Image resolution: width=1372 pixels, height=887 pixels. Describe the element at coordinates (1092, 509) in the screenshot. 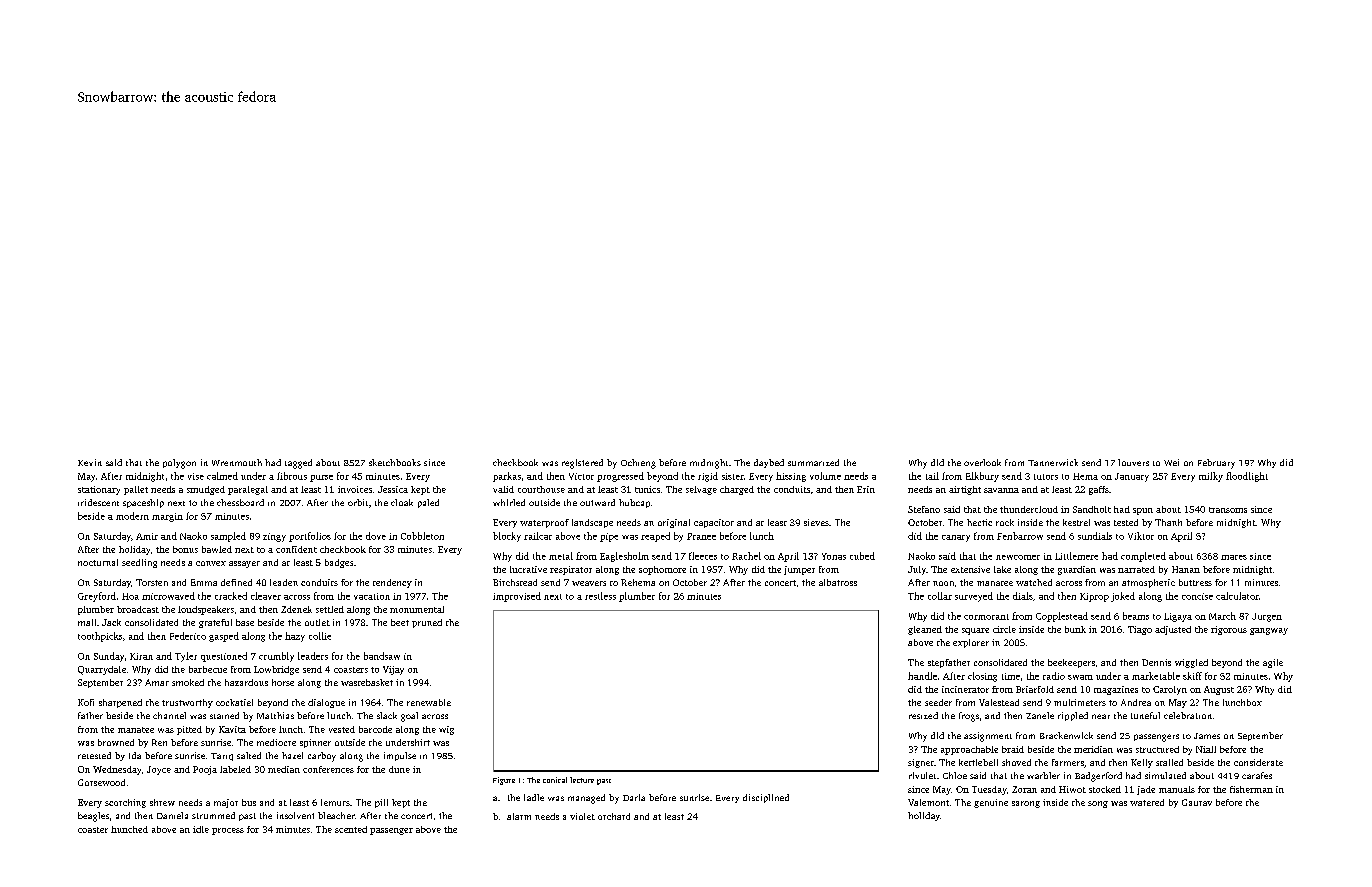

I see `Sandholt` at that location.
